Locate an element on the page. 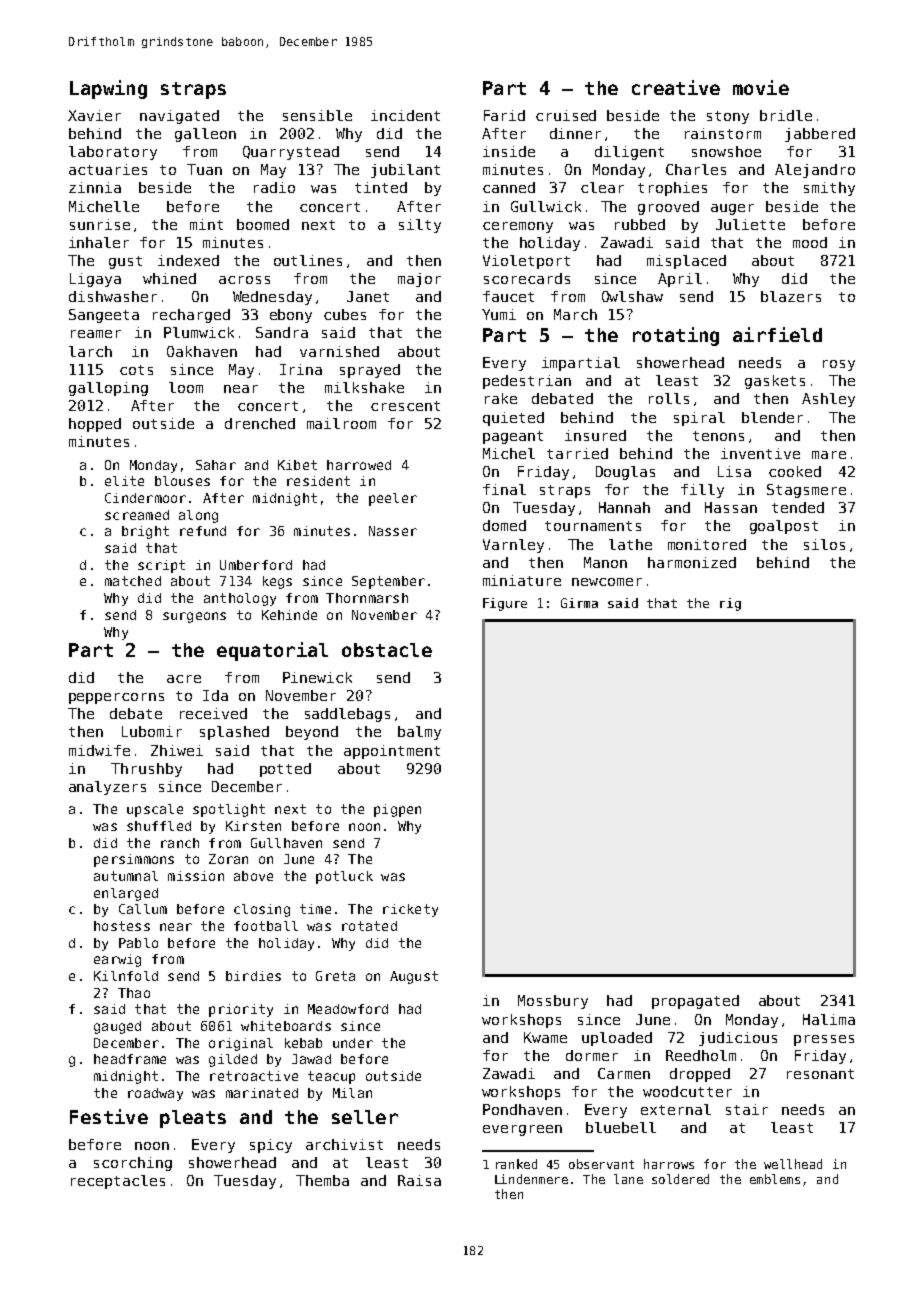  screamed is located at coordinates (137, 515).
